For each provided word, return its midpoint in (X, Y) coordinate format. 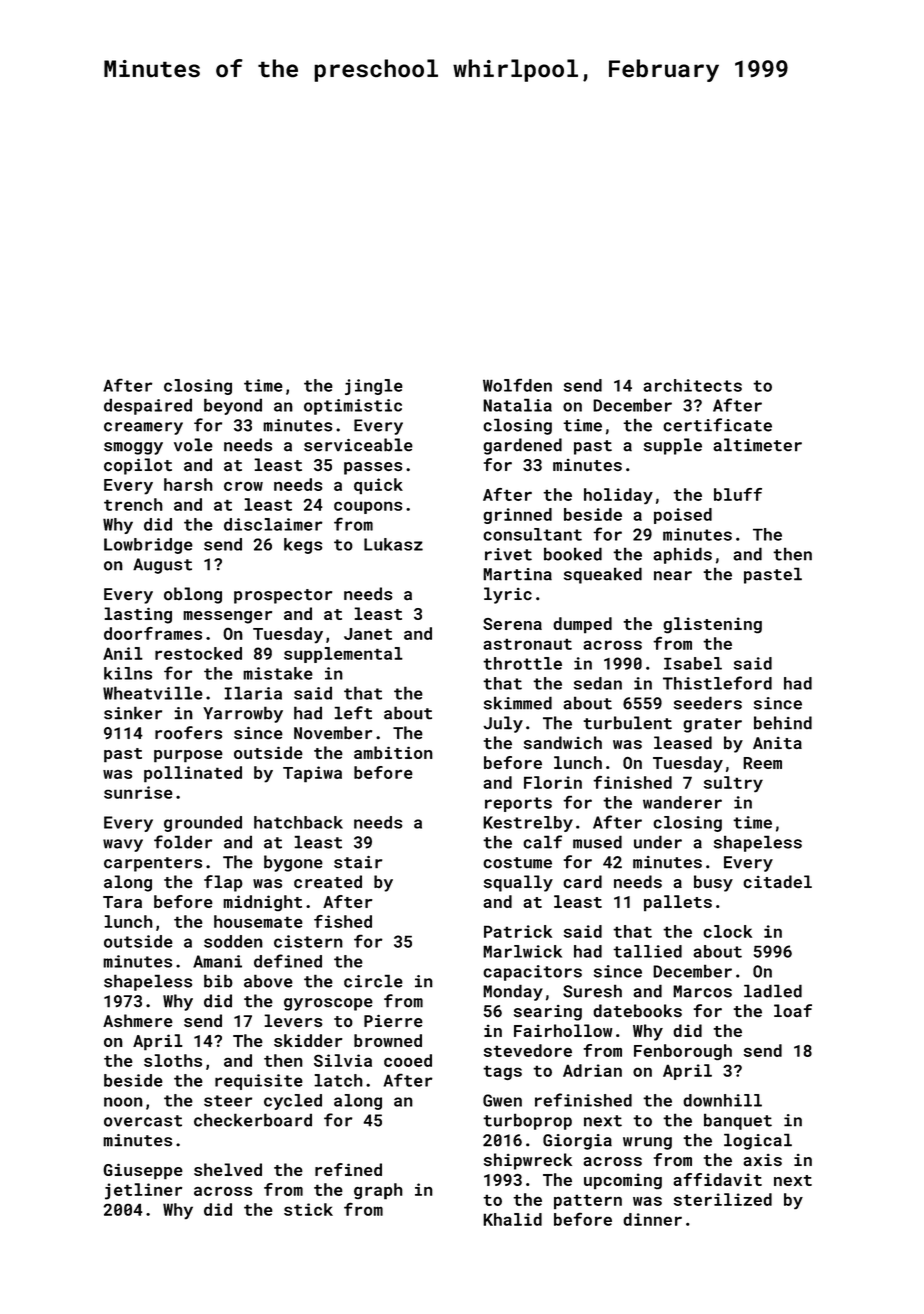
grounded (203, 824)
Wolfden (517, 385)
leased (683, 742)
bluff (738, 494)
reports (518, 804)
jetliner (143, 1191)
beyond (233, 406)
